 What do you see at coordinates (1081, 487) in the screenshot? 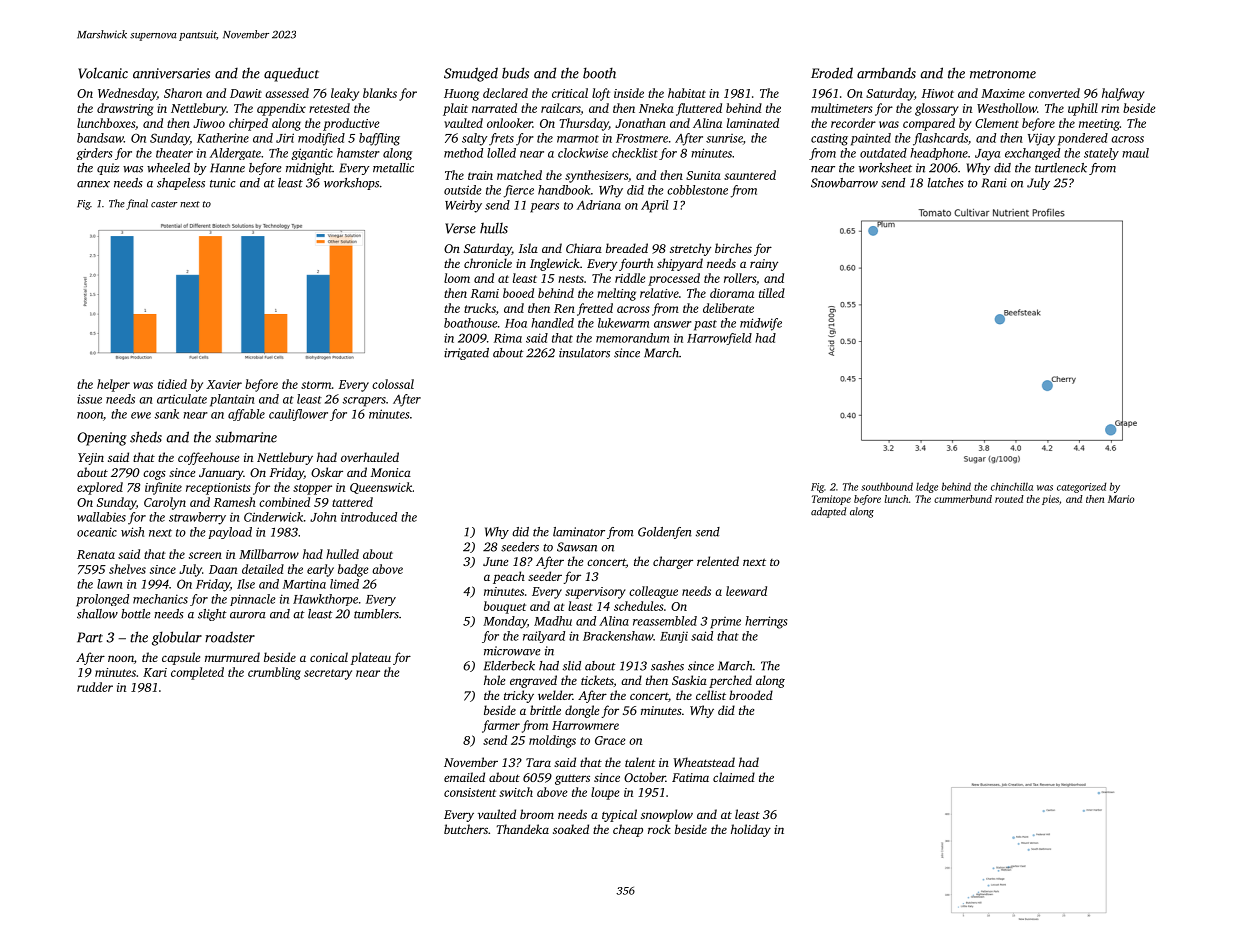
I see `categorized` at bounding box center [1081, 487].
